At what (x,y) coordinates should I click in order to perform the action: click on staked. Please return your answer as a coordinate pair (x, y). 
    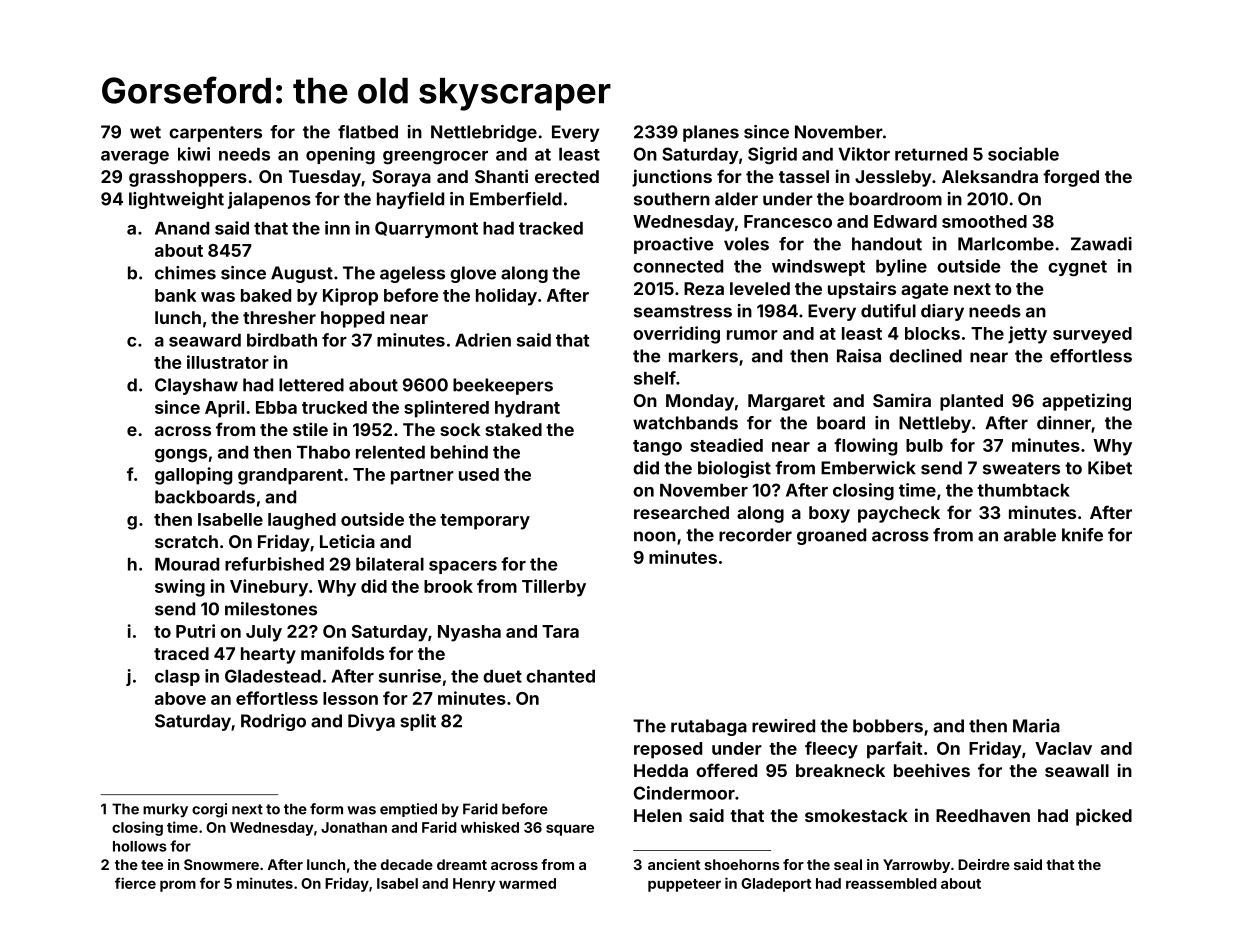
    Looking at the image, I should click on (513, 429).
